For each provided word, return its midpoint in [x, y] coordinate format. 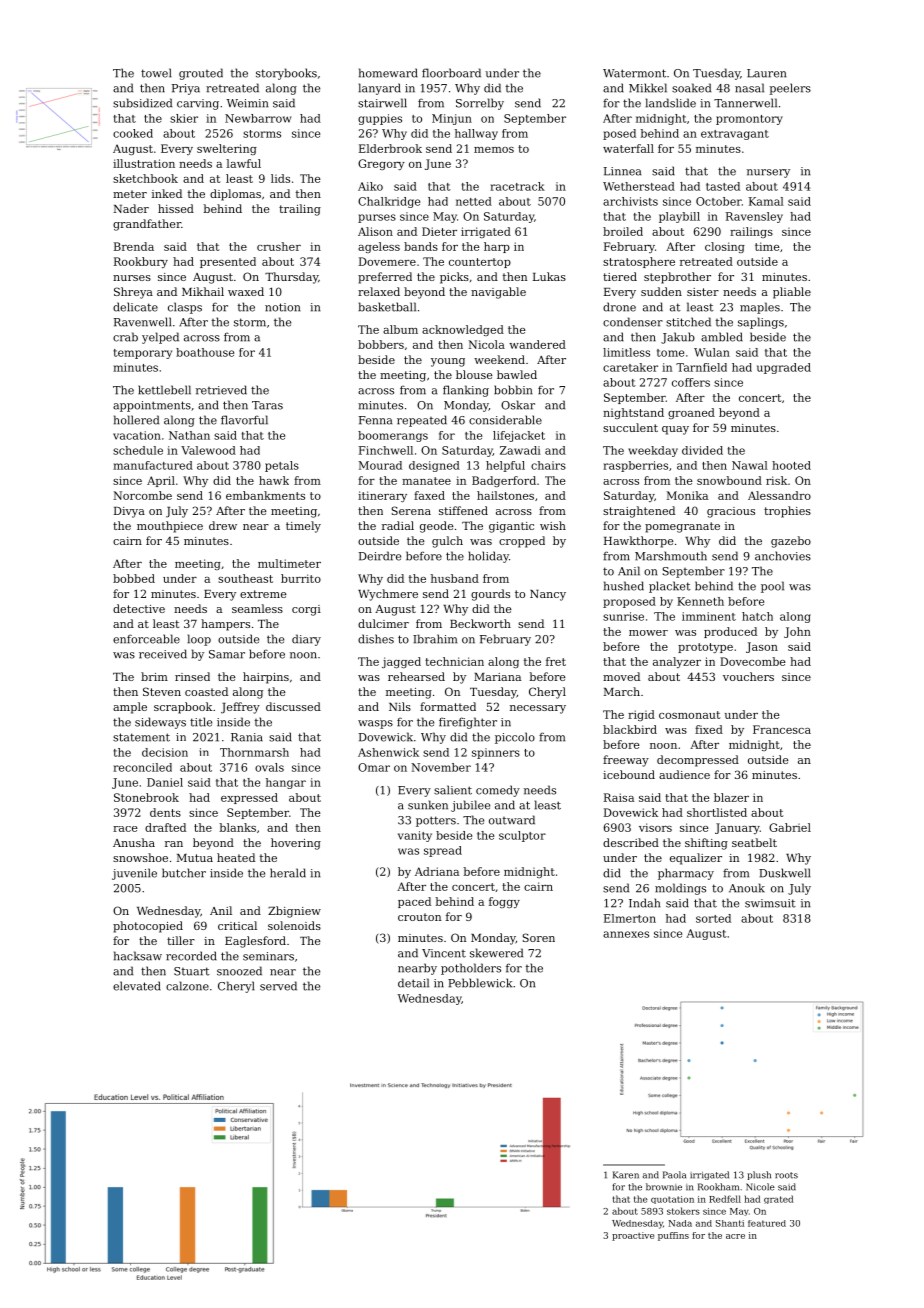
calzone [187, 986]
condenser [633, 322]
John [797, 632]
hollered [136, 420]
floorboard [451, 73]
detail [413, 983]
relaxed [379, 291]
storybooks [286, 74]
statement [141, 737]
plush [759, 1175]
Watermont [634, 73]
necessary [538, 709]
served [278, 986]
